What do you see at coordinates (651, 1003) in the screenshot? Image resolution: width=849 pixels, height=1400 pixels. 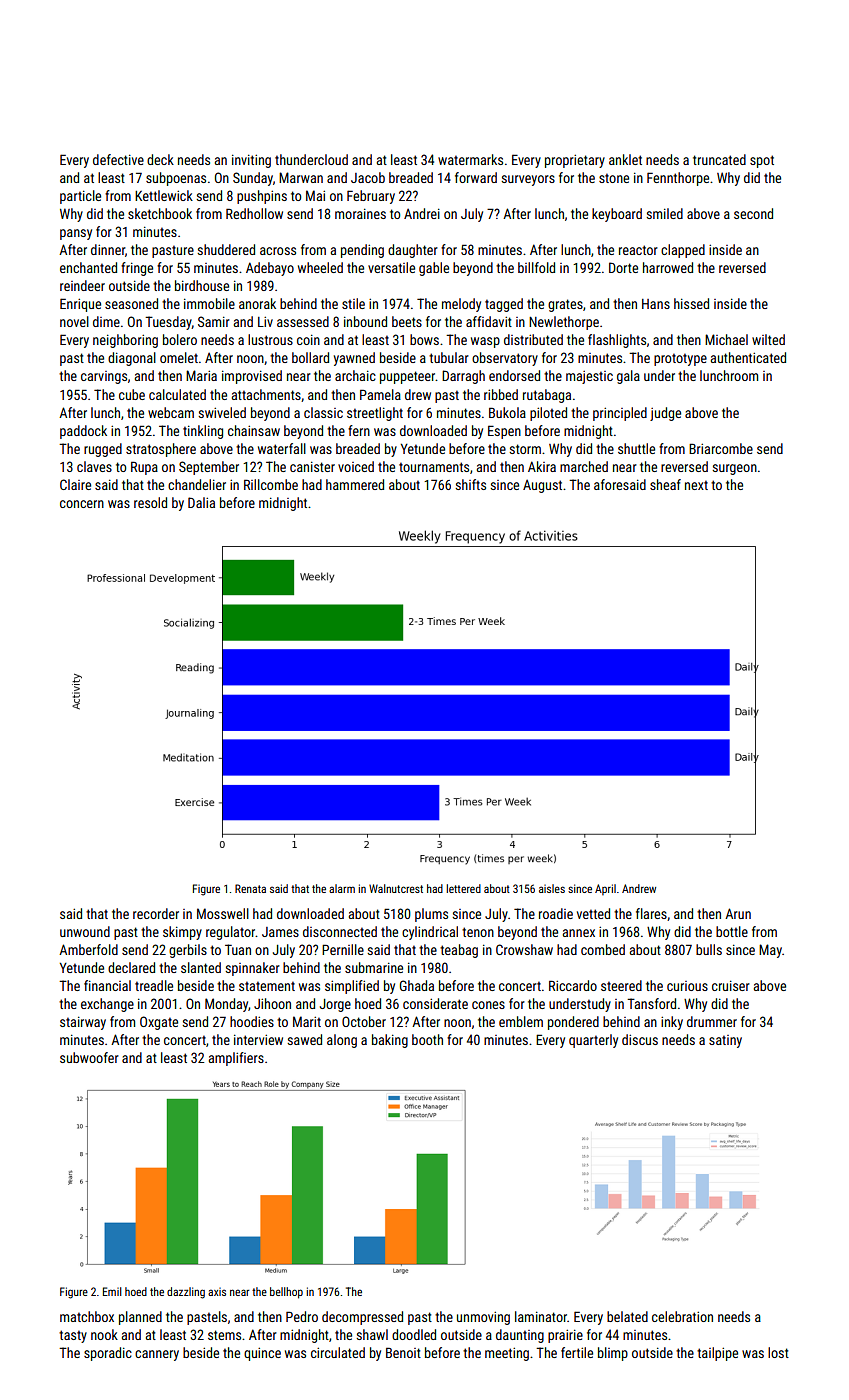 I see `Tansford` at bounding box center [651, 1003].
